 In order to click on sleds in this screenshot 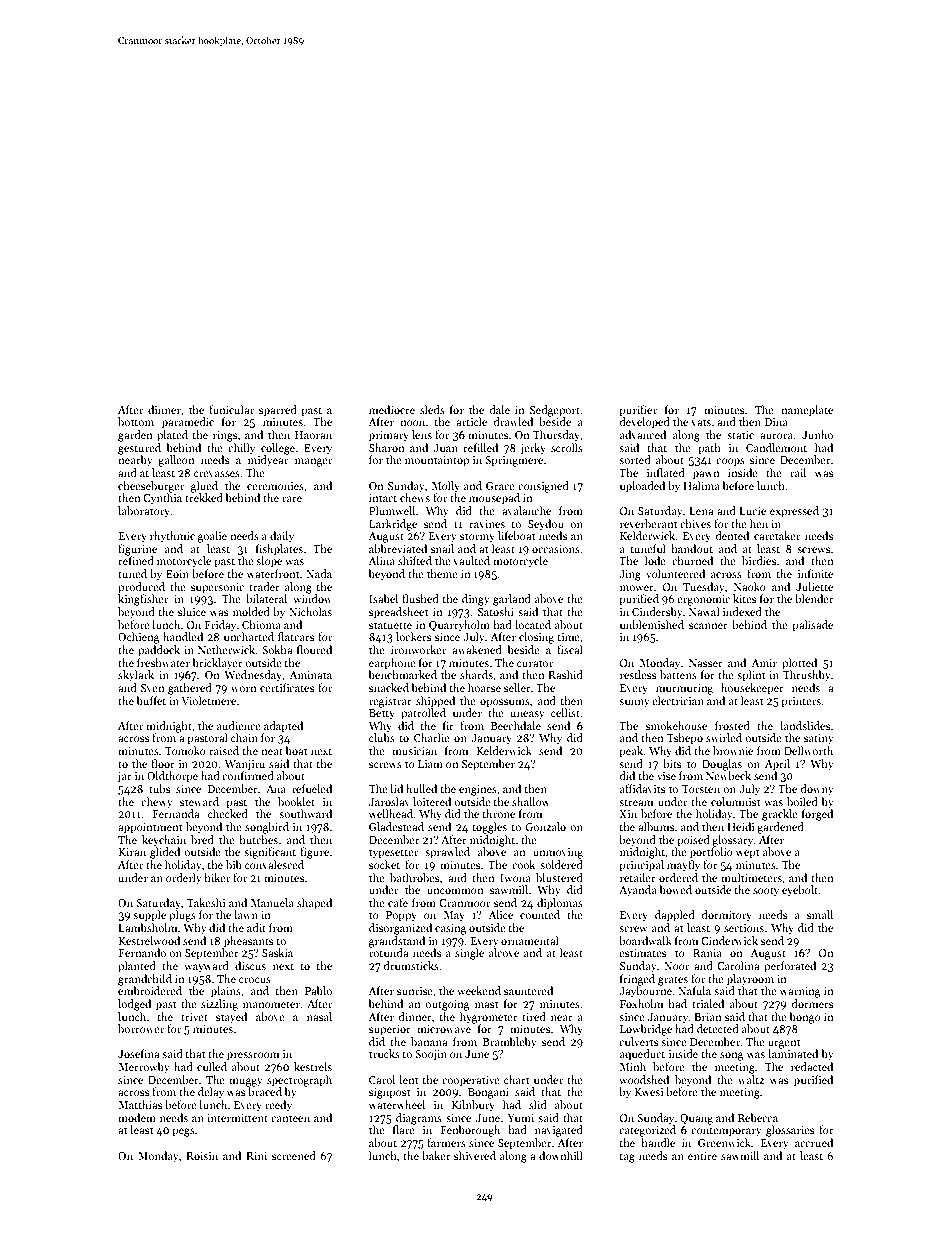, I will do `click(432, 409)`.
